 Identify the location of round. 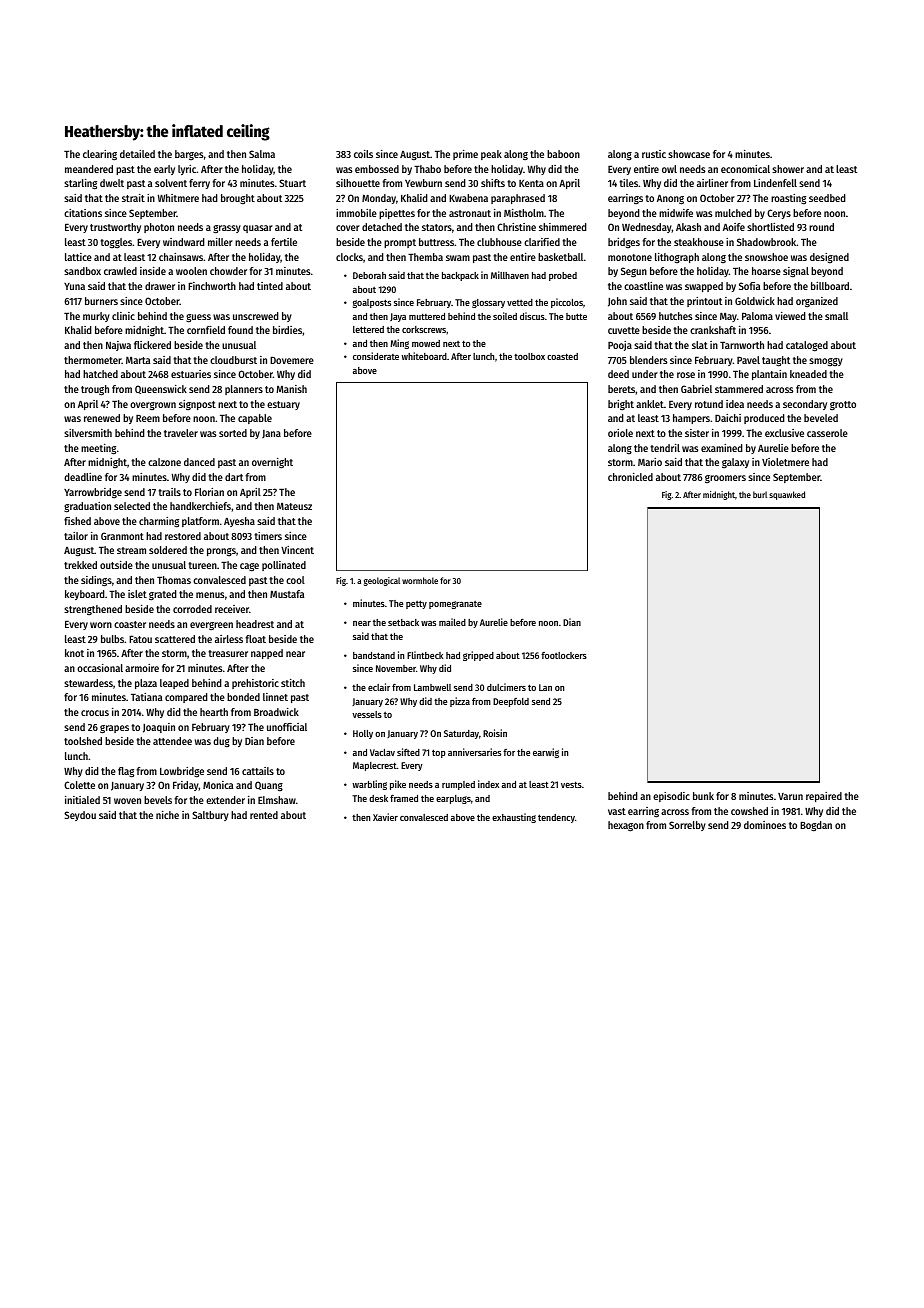
(821, 227).
